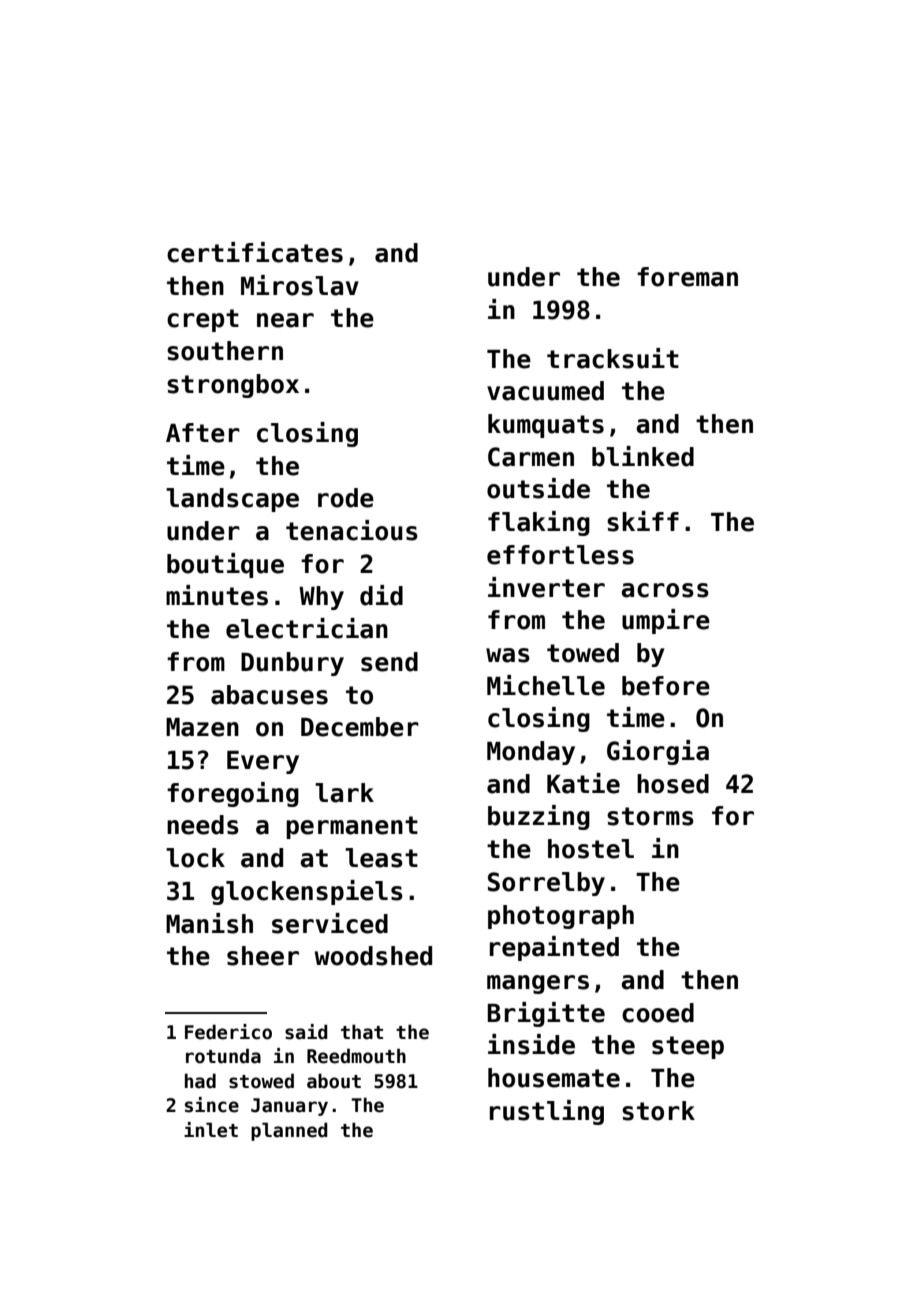 The width and height of the document is (924, 1311). I want to click on Miroslav, so click(300, 285).
